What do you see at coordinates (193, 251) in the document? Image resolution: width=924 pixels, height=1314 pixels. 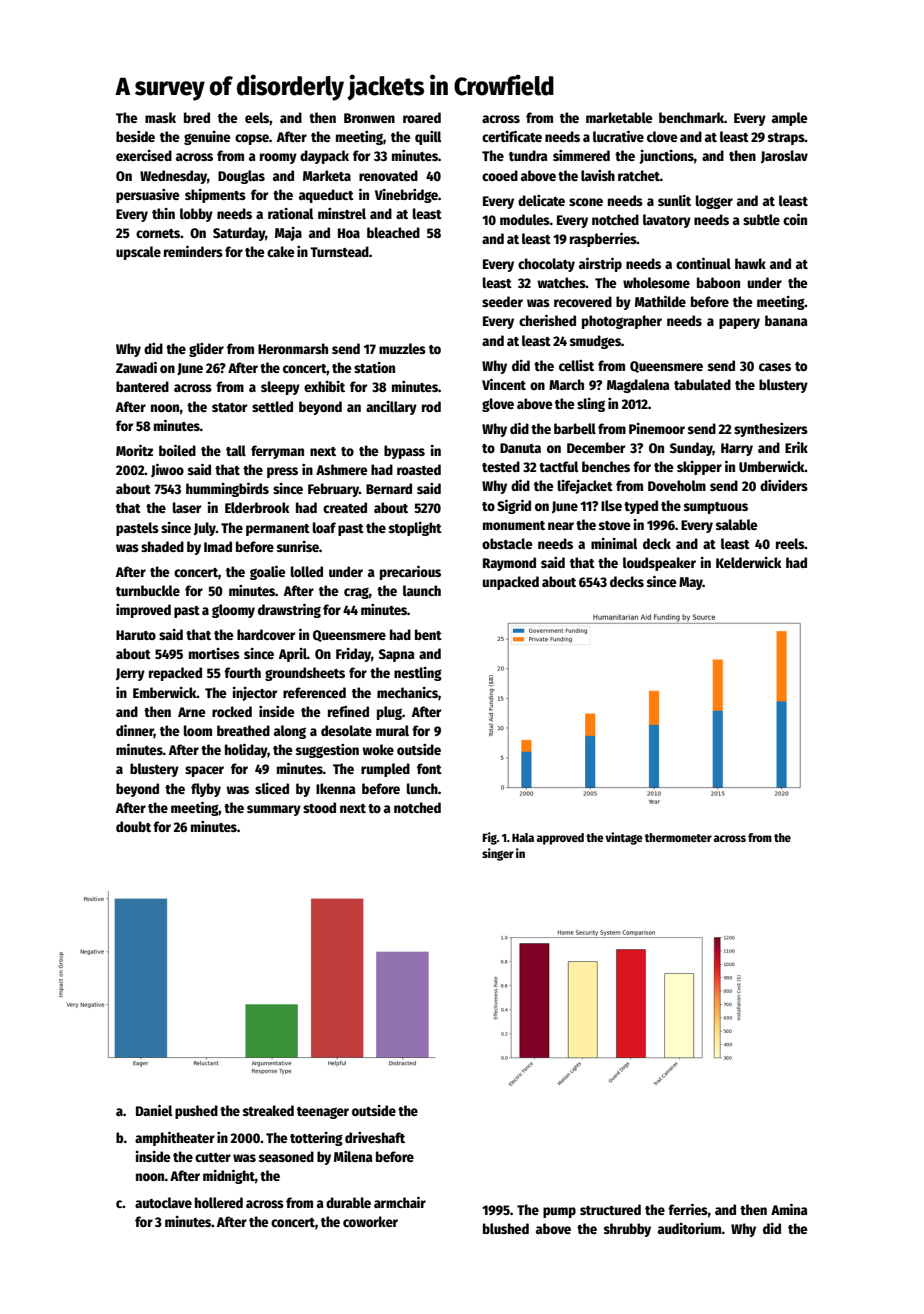 I see `reminders` at bounding box center [193, 251].
